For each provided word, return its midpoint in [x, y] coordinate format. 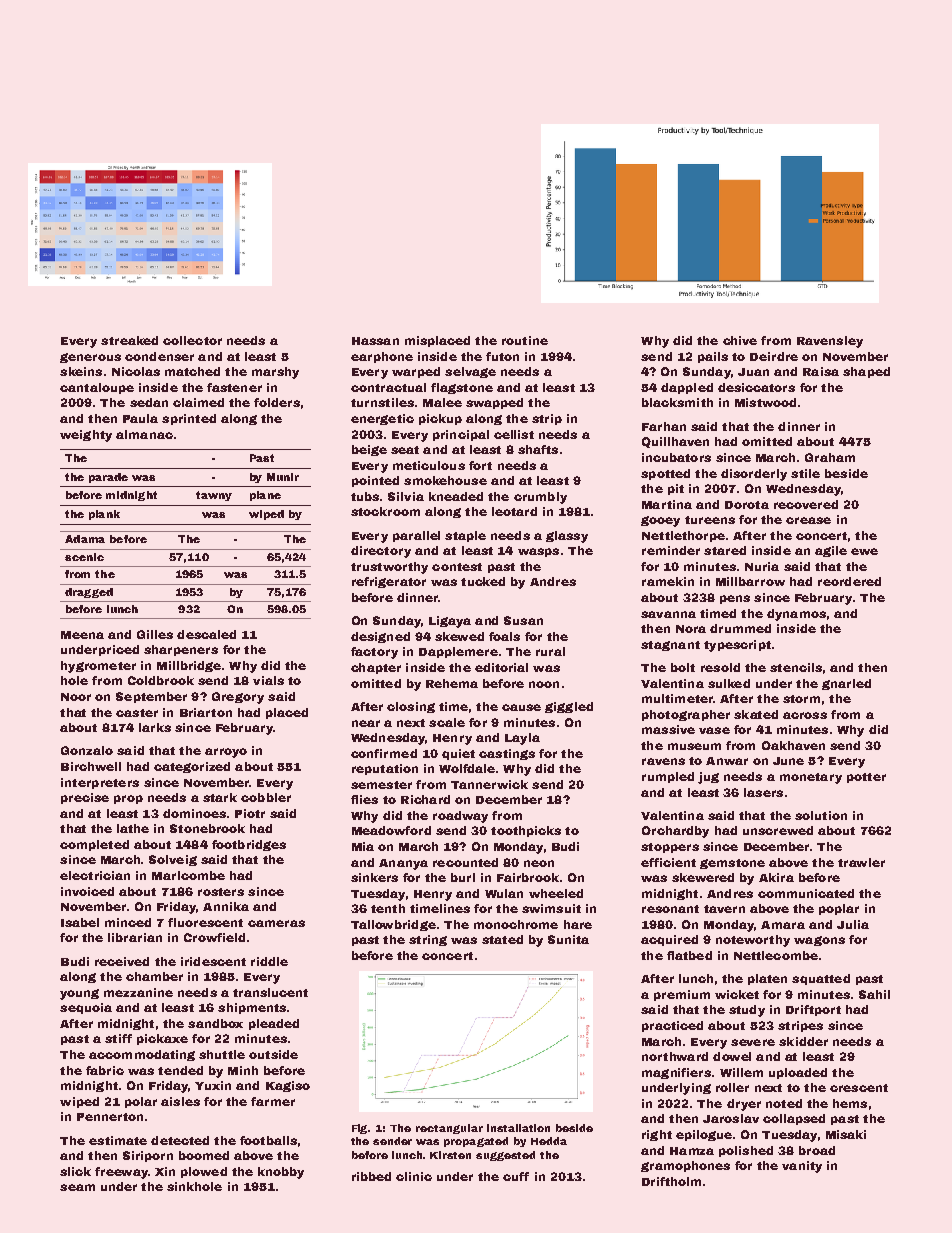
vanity [802, 1167]
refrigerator [389, 582]
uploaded [798, 1073]
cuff [516, 1176]
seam [77, 1187]
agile [831, 551]
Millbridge [189, 666]
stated [502, 939]
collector [192, 340]
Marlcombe [188, 875]
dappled [687, 388]
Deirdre [774, 356]
